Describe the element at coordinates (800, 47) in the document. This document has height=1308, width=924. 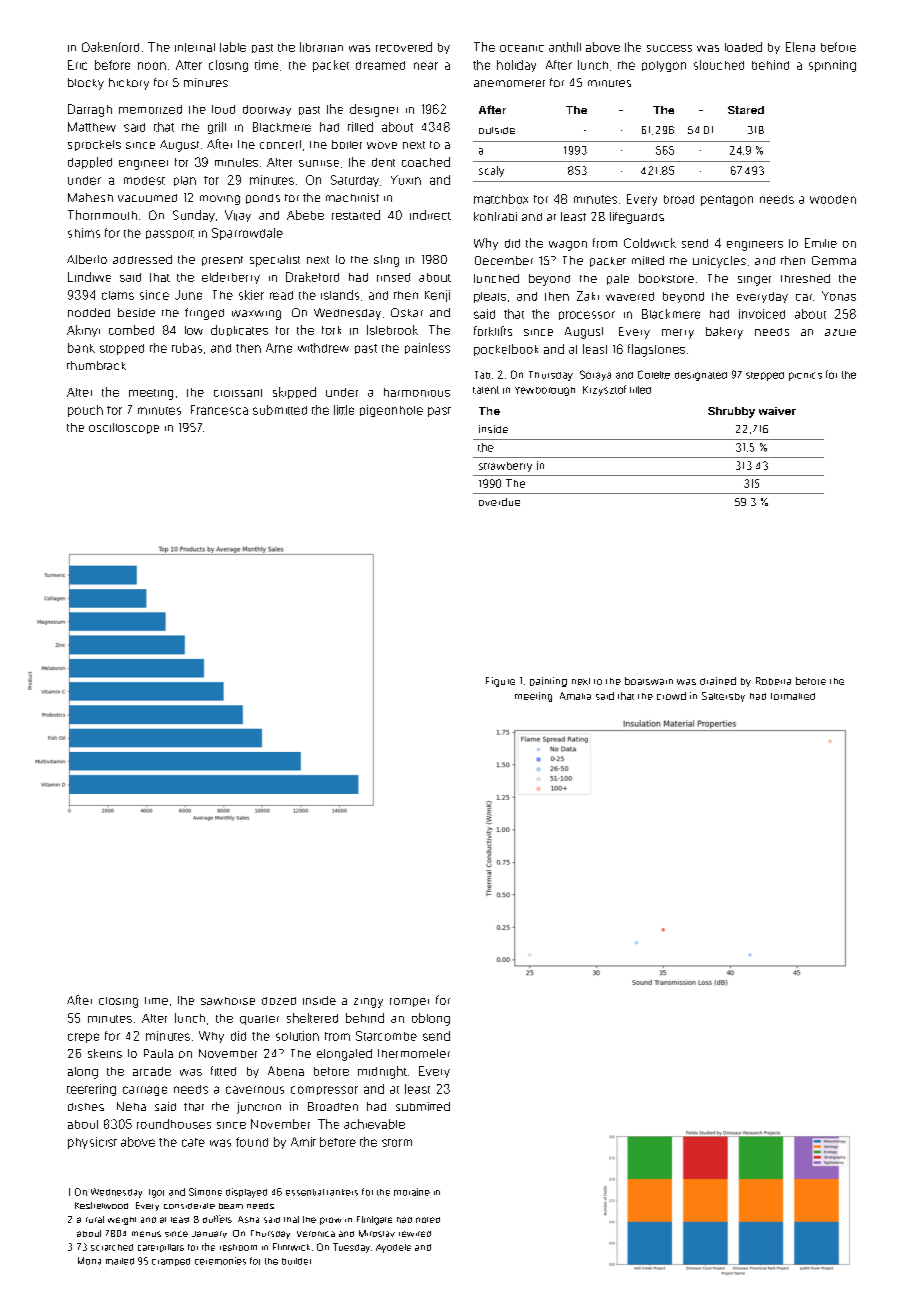
I see `Elena` at that location.
